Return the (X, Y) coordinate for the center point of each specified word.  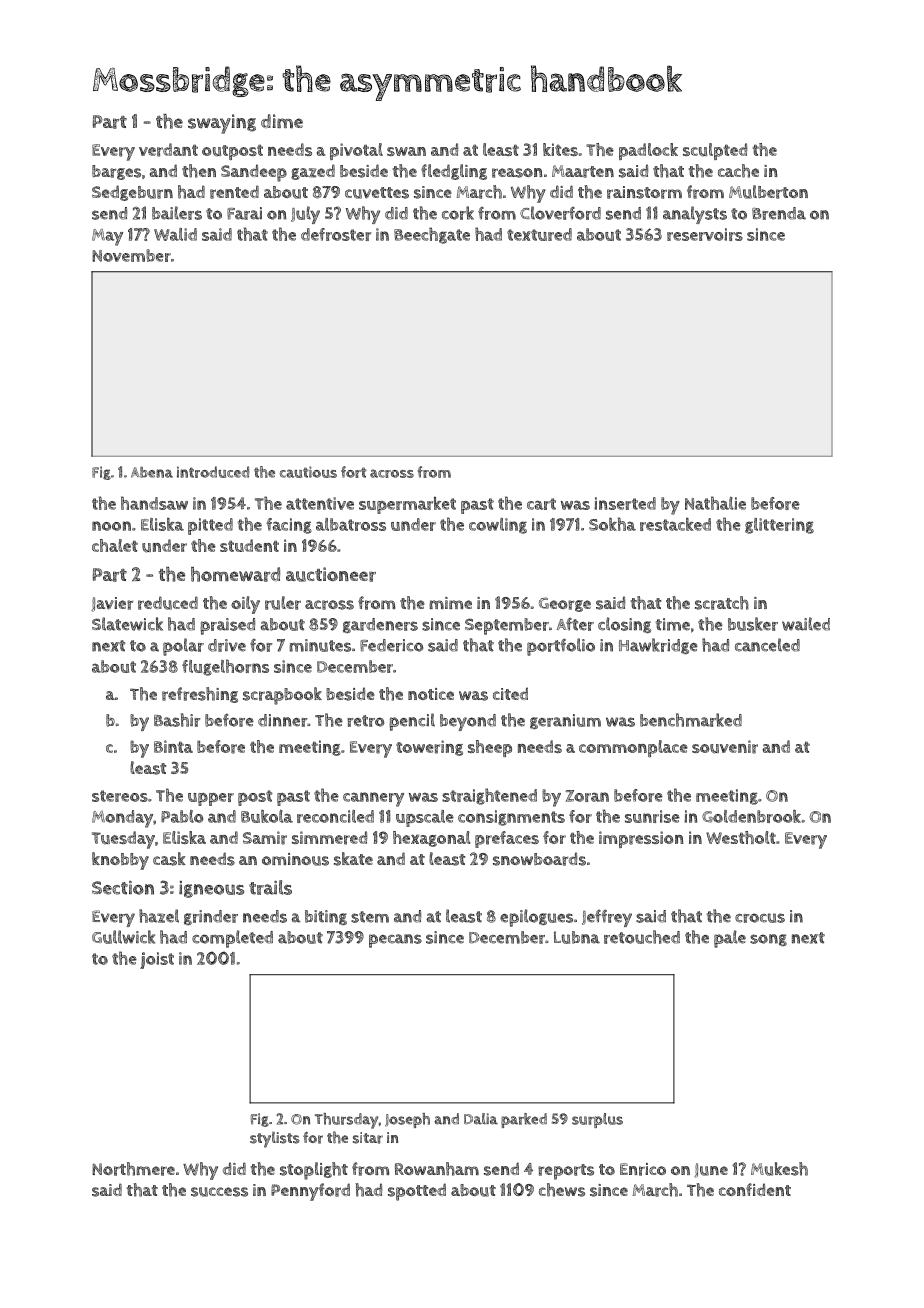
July (305, 215)
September (507, 626)
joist (157, 960)
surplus (597, 1120)
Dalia (481, 1119)
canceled (767, 645)
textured (539, 234)
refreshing (200, 695)
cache (738, 171)
